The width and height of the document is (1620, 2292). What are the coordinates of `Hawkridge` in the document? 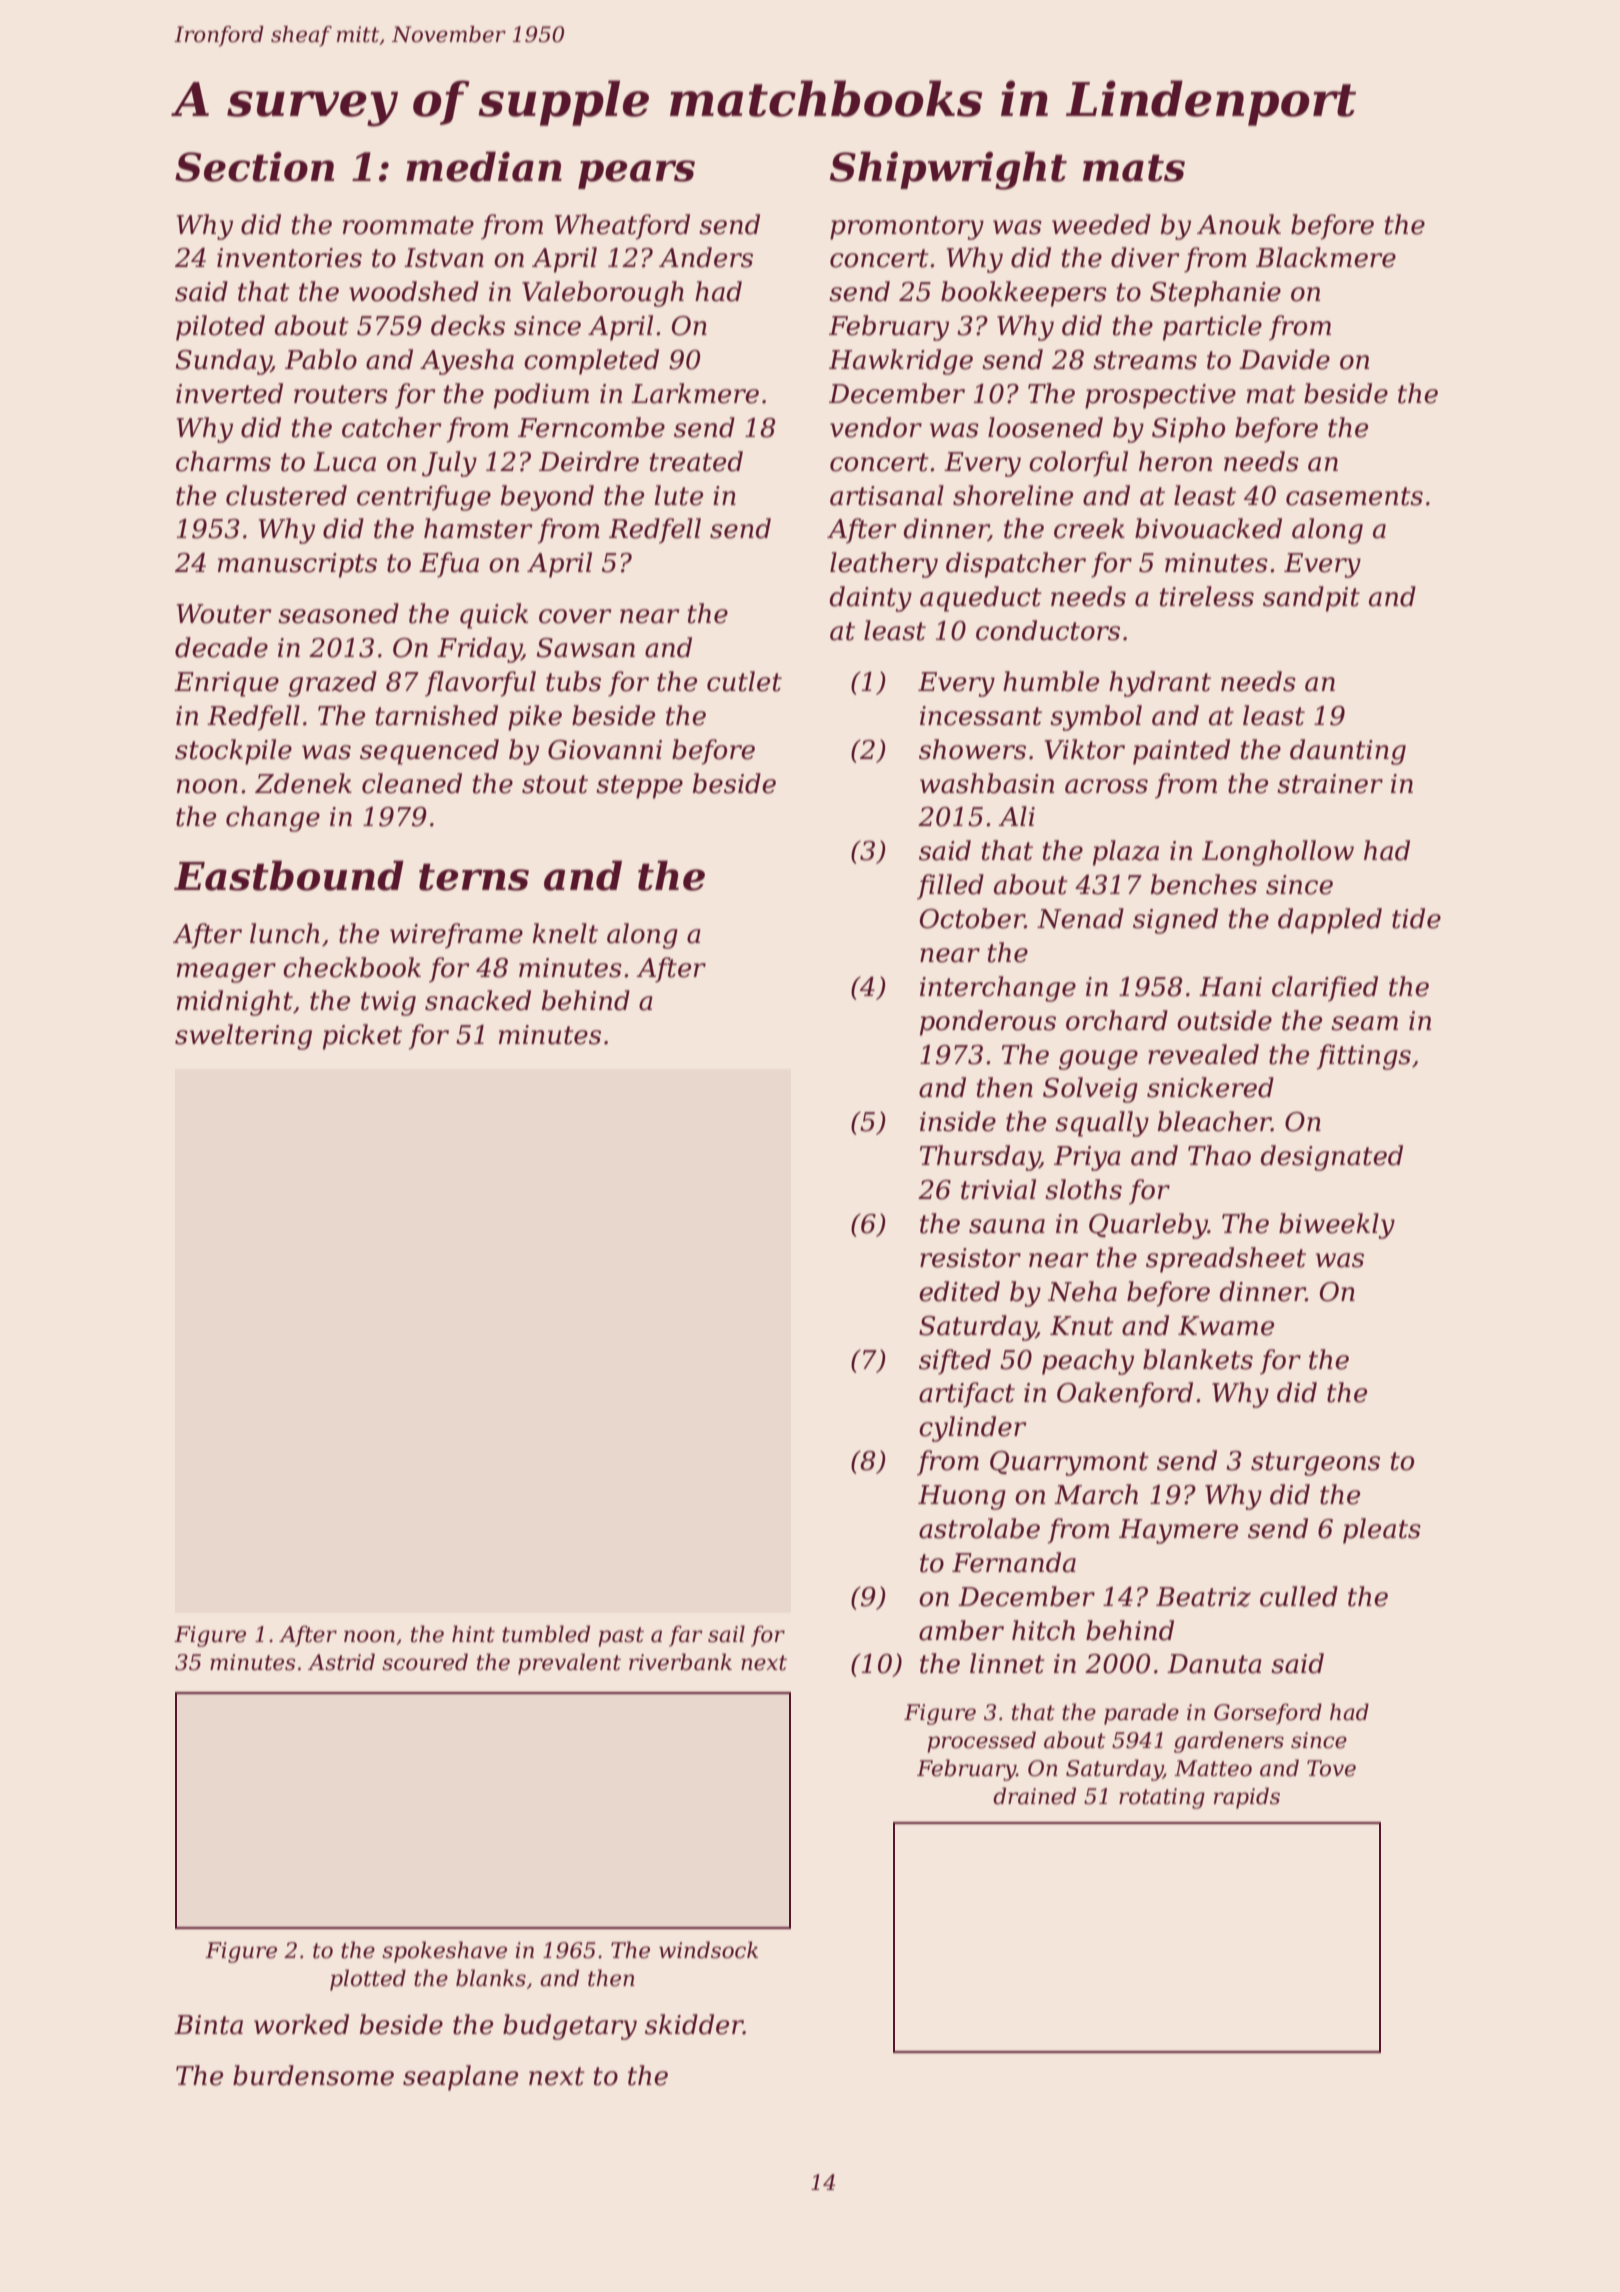 It's located at (901, 362).
